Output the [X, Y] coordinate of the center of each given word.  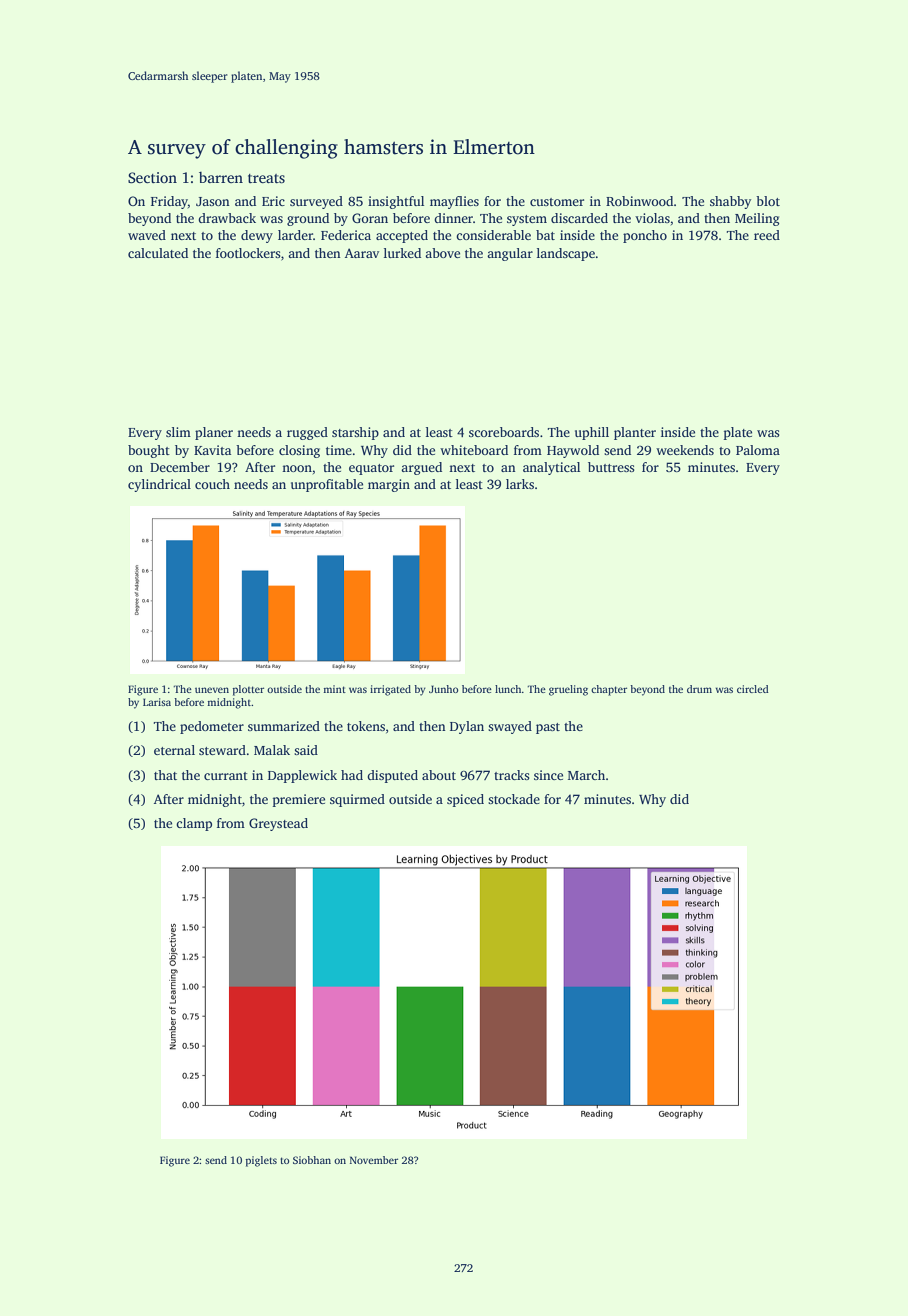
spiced [465, 800]
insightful [396, 202]
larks [520, 484]
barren [221, 177]
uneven [212, 690]
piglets [261, 1161]
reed [767, 235]
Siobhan [312, 1160]
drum [699, 689]
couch [212, 484]
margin [389, 485]
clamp [194, 824]
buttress [611, 467]
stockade [514, 799]
